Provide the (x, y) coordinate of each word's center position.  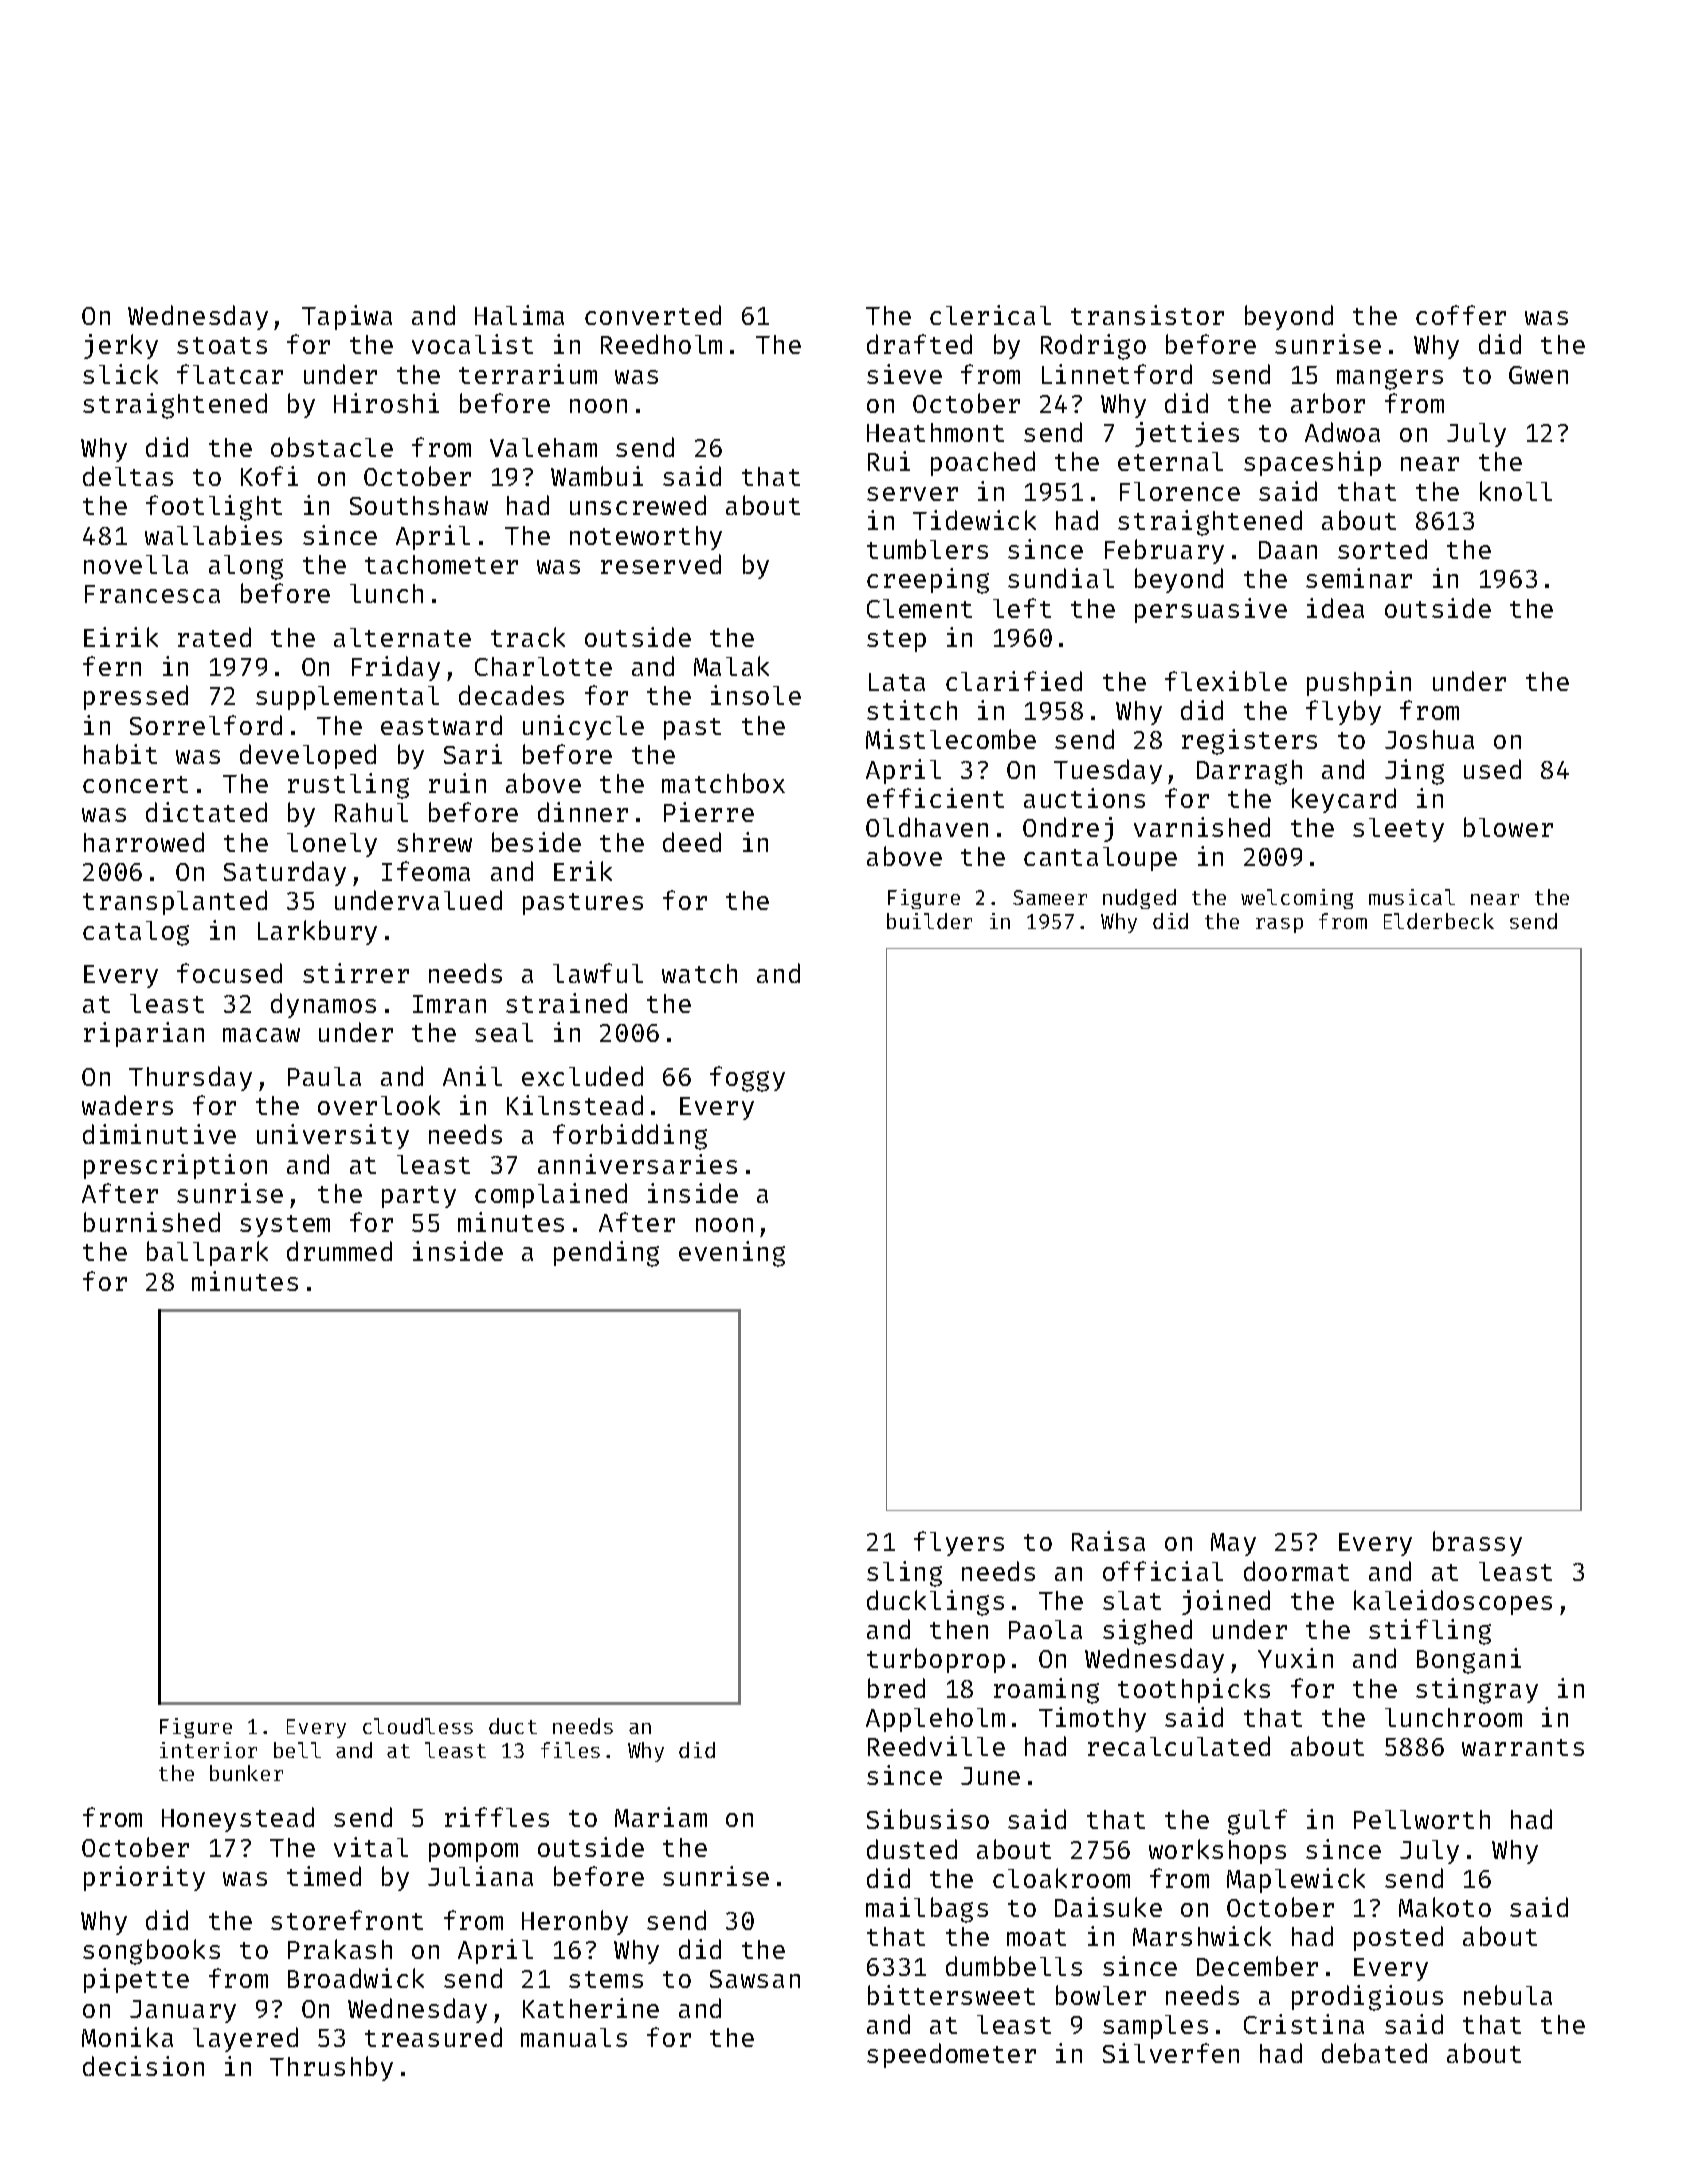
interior (208, 1750)
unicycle (583, 727)
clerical (990, 315)
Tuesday (1108, 771)
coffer (1461, 315)
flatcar (230, 374)
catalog (136, 933)
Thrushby (331, 2068)
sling (904, 1574)
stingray (1477, 1691)
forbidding (630, 1137)
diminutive (159, 1134)
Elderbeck (1439, 921)
